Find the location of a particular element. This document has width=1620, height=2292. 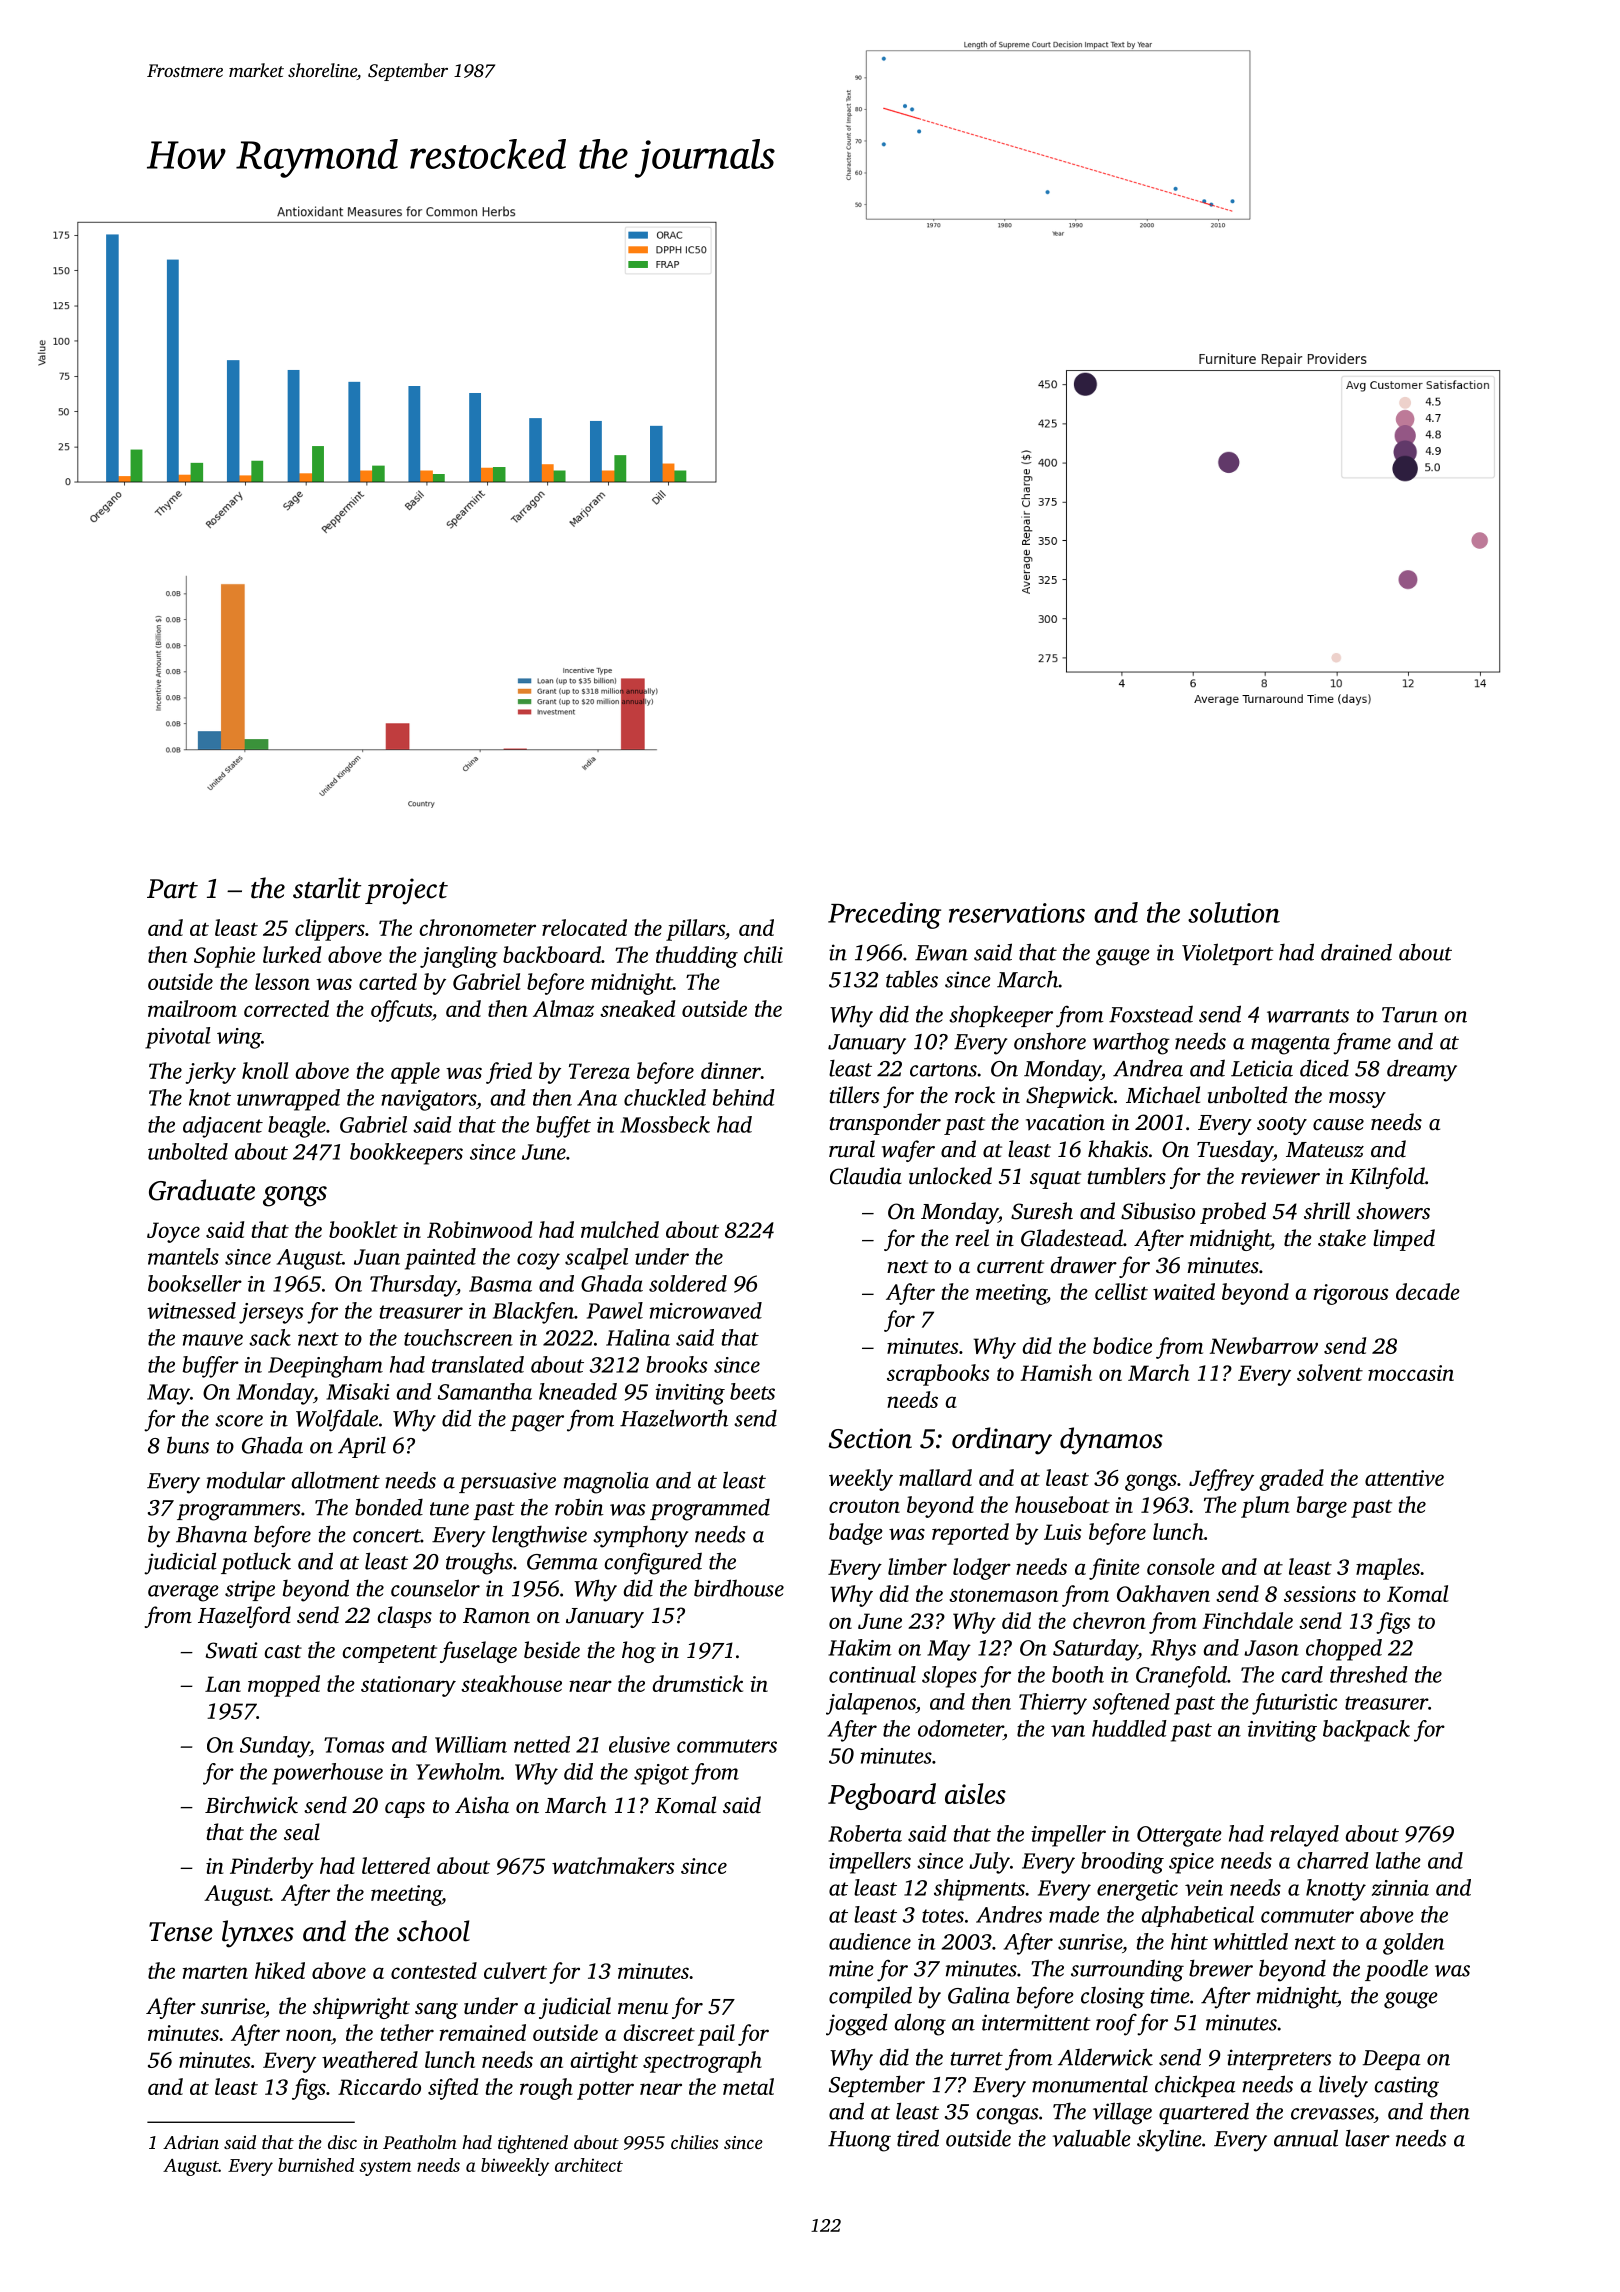

pillars is located at coordinates (695, 930).
